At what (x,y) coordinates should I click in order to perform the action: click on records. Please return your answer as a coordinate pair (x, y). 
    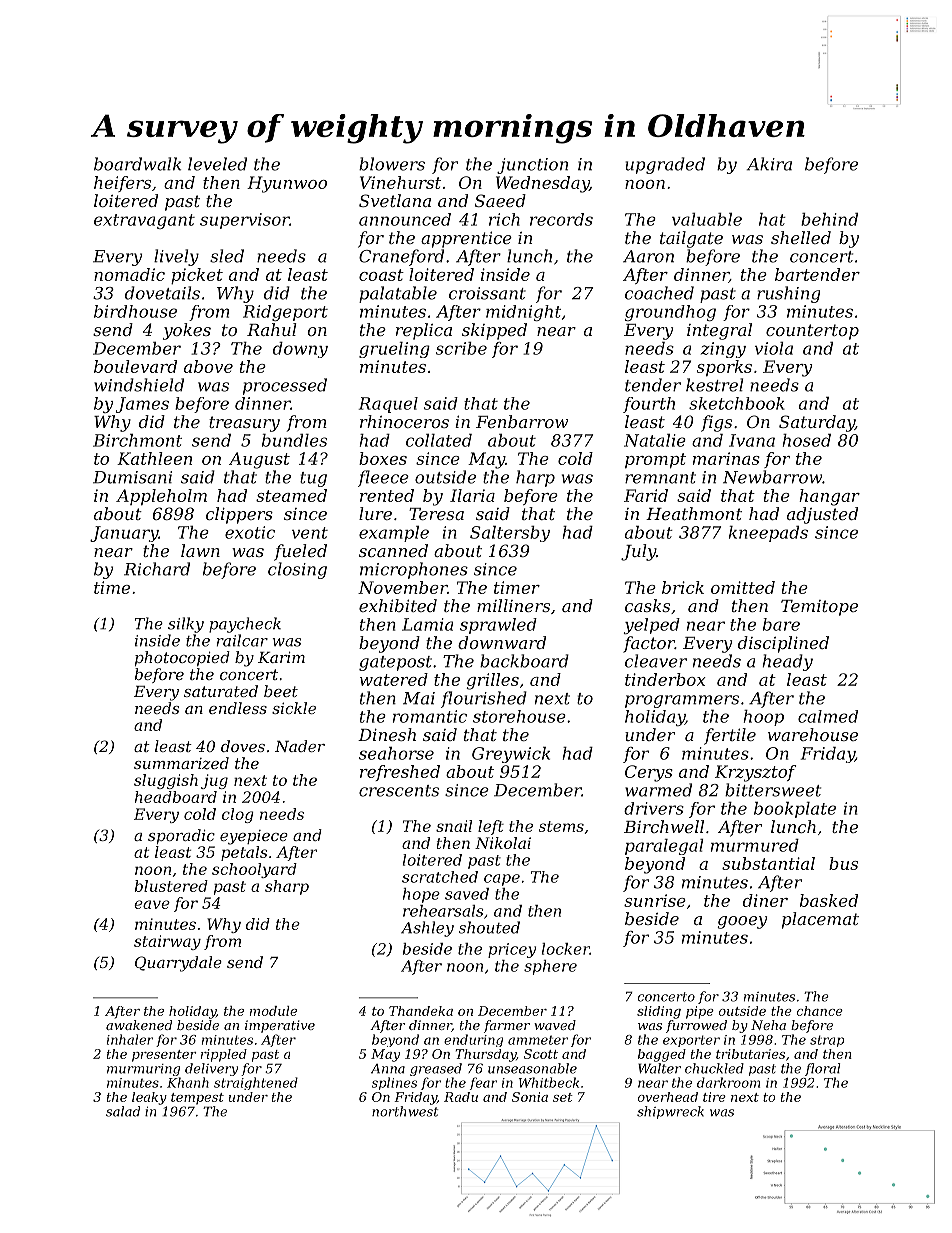
    Looking at the image, I should click on (561, 219).
